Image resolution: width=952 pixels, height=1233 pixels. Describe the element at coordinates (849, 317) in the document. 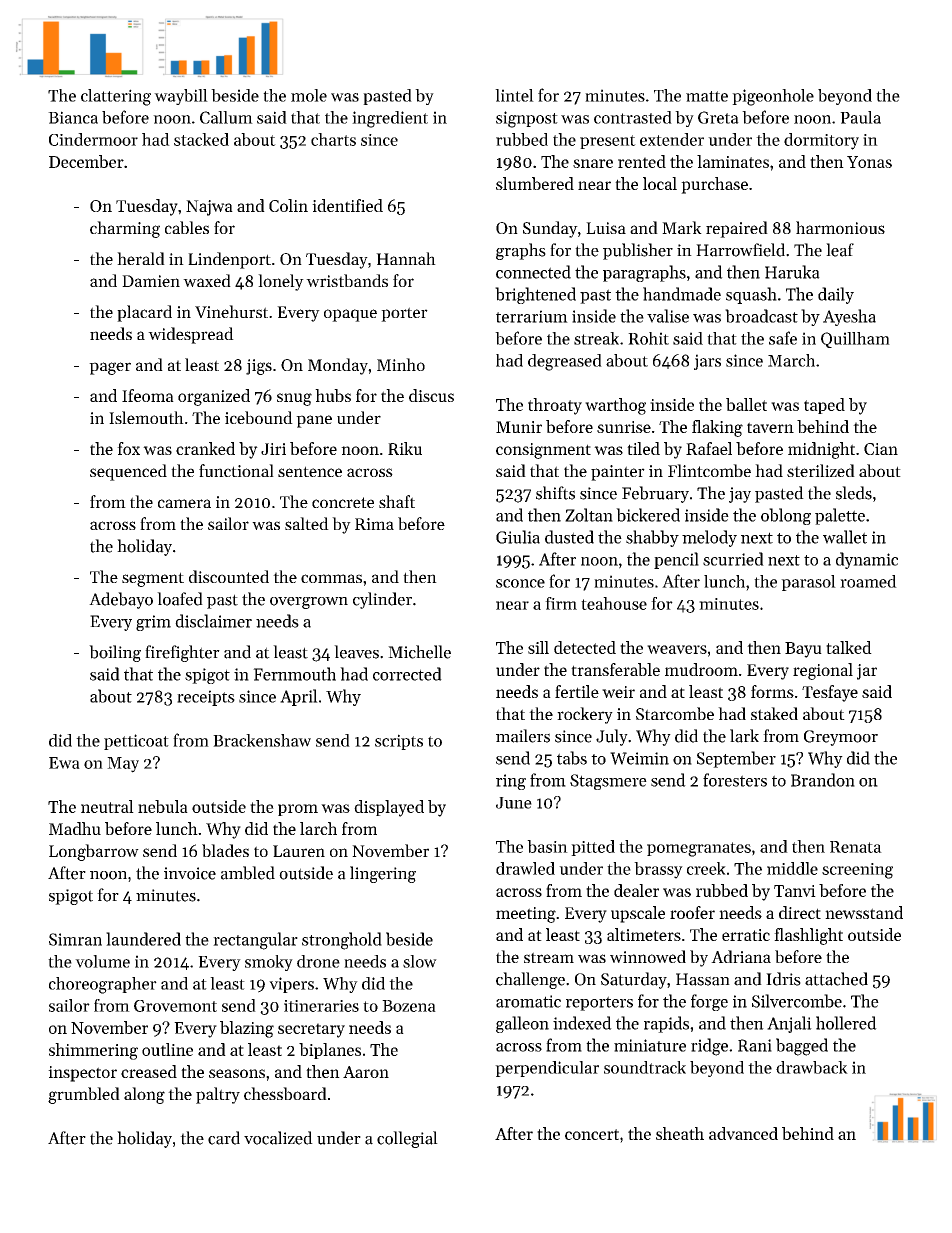

I see `Ayesha` at that location.
